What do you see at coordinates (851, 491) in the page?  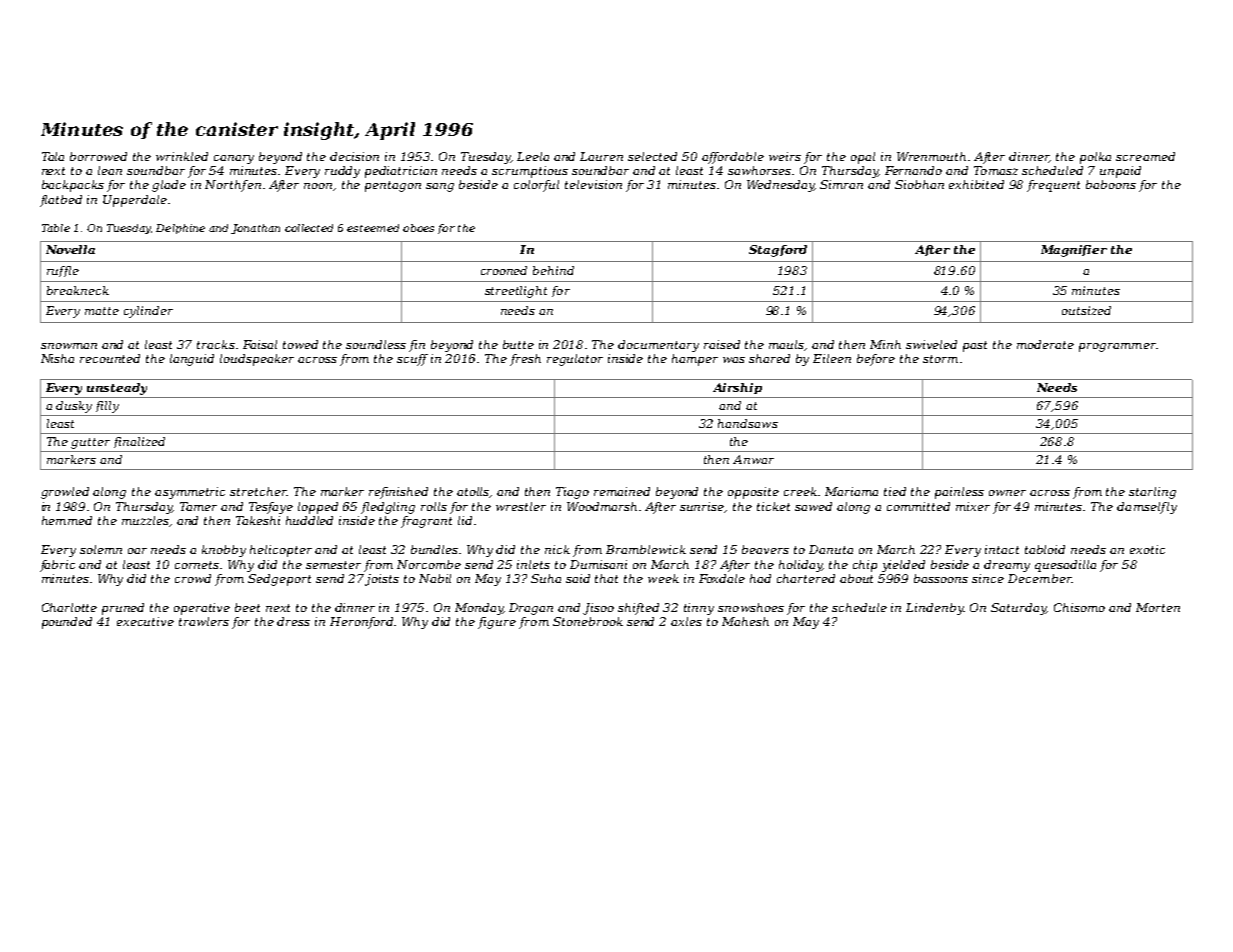 I see `Mariama` at bounding box center [851, 491].
